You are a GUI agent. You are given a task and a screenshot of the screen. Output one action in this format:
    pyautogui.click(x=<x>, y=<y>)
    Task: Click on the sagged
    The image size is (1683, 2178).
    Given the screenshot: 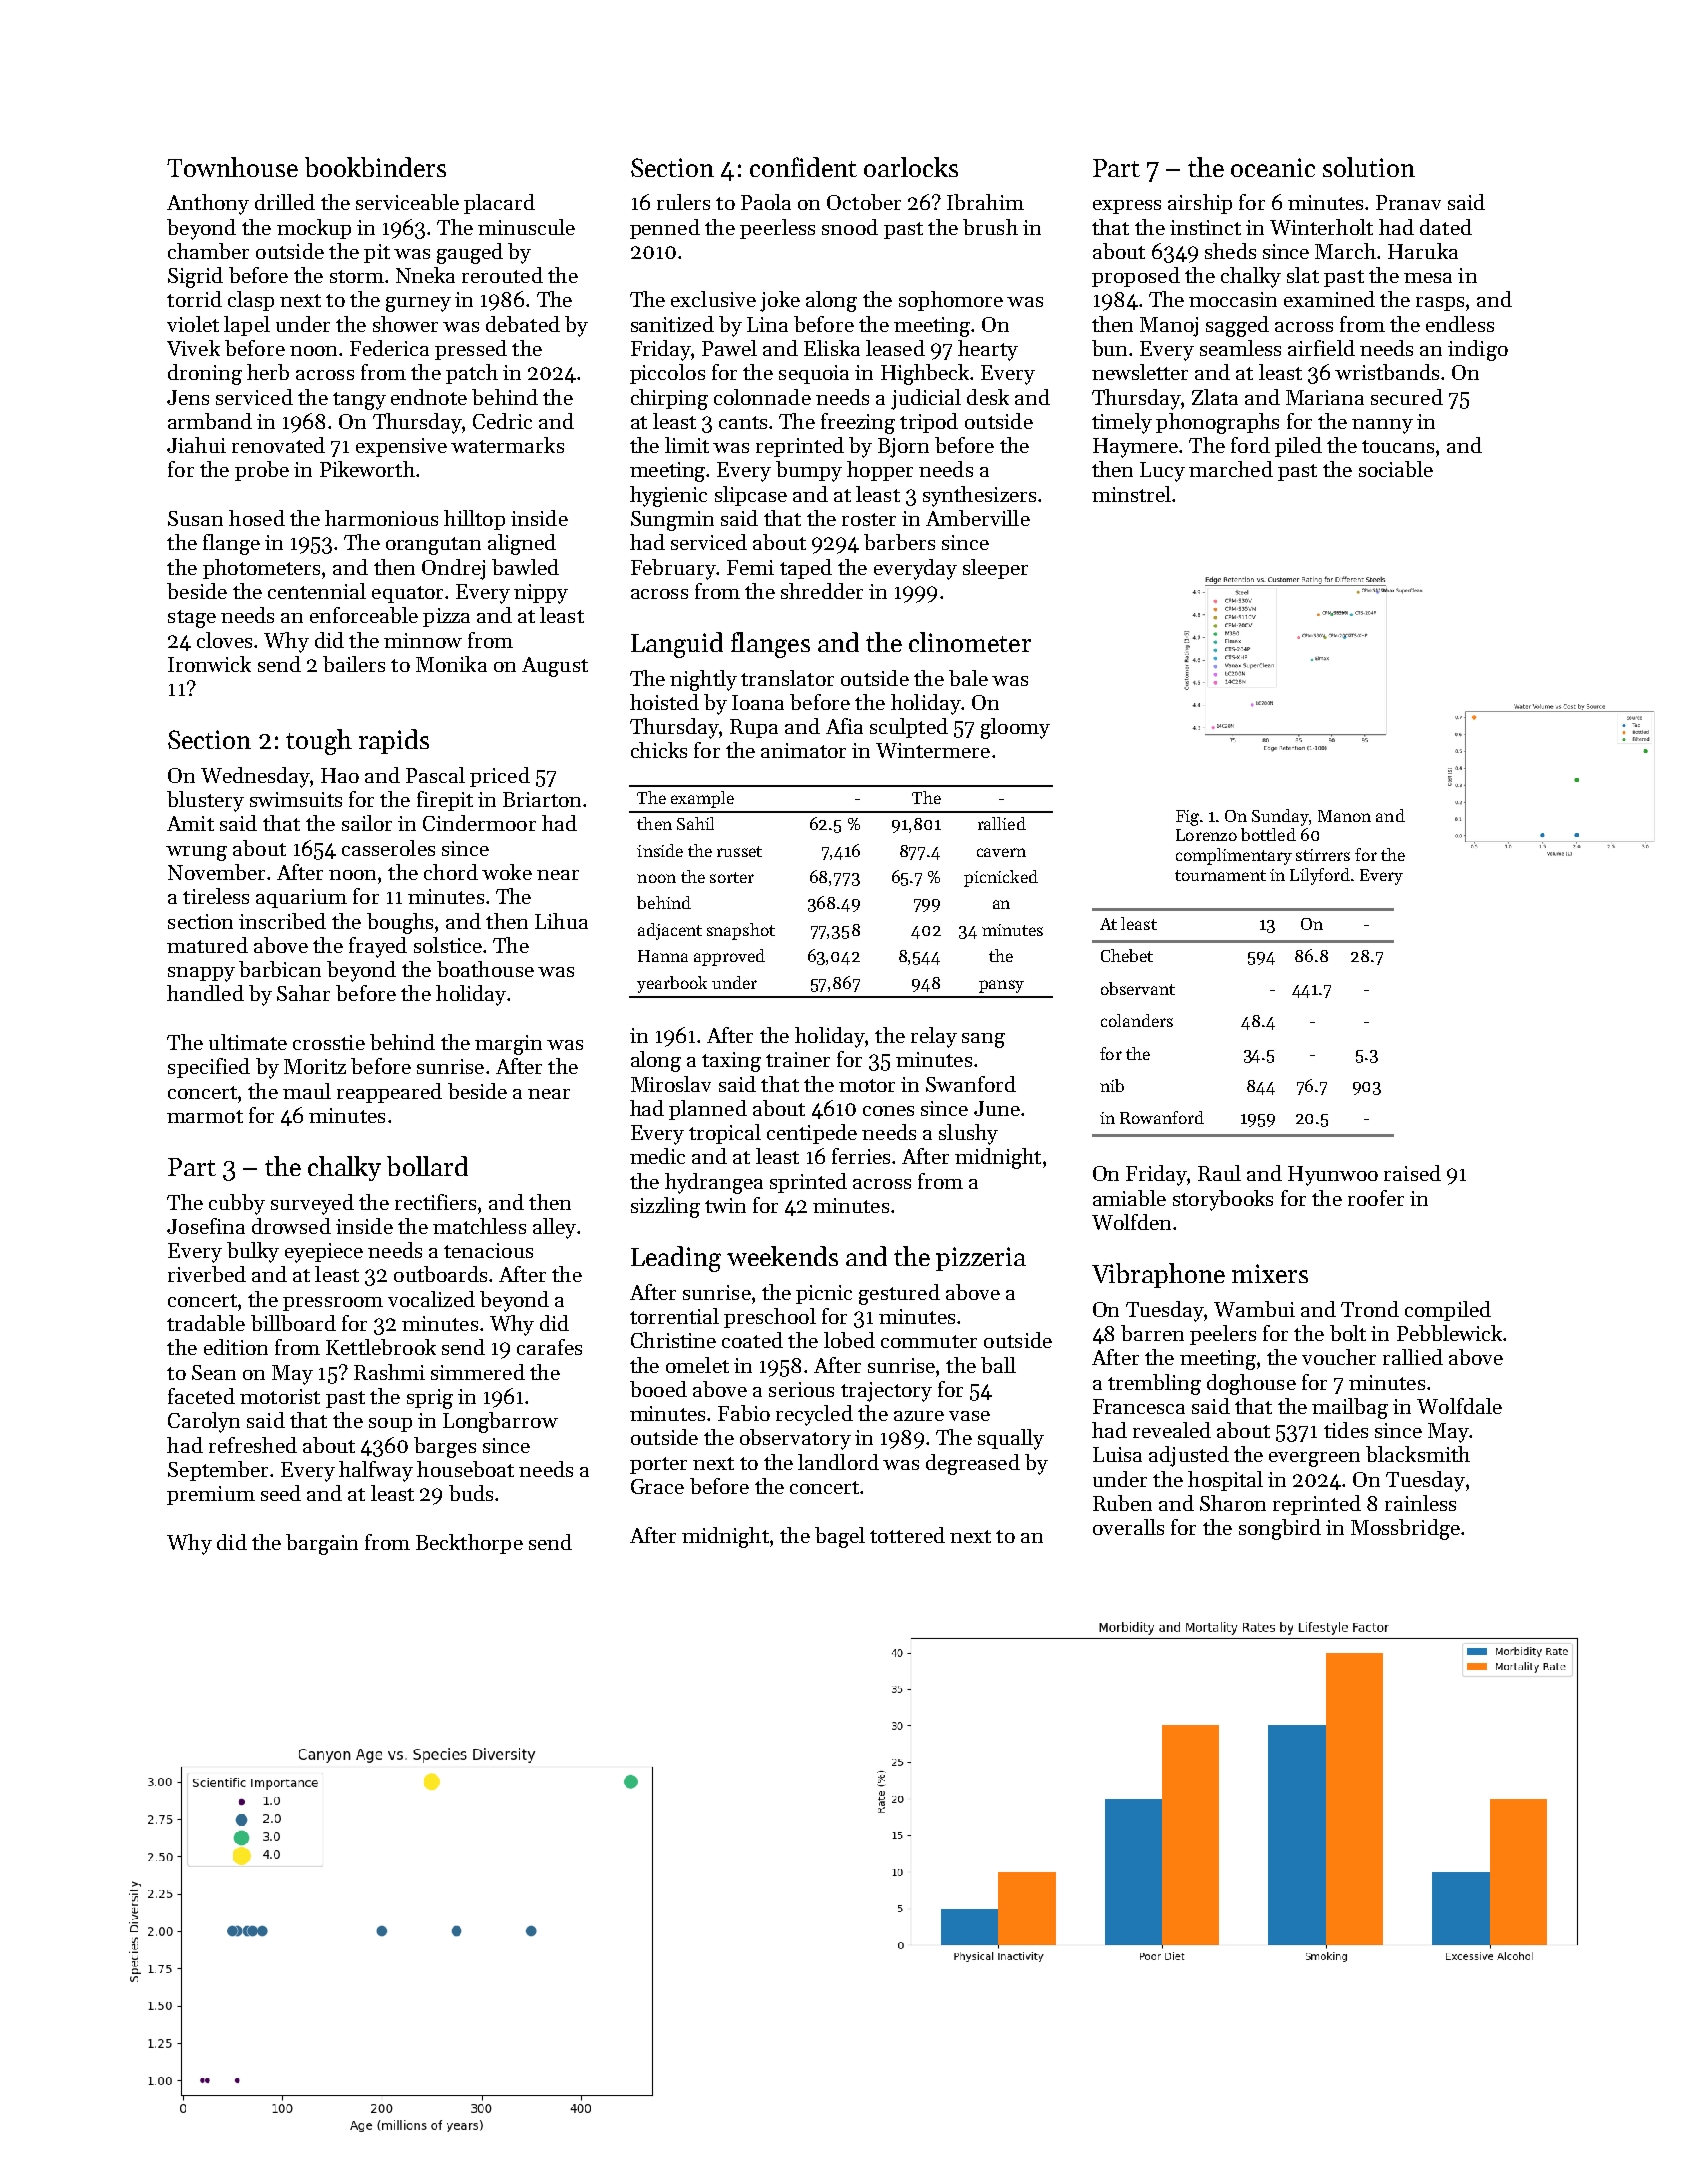 What is the action you would take?
    pyautogui.click(x=1237, y=326)
